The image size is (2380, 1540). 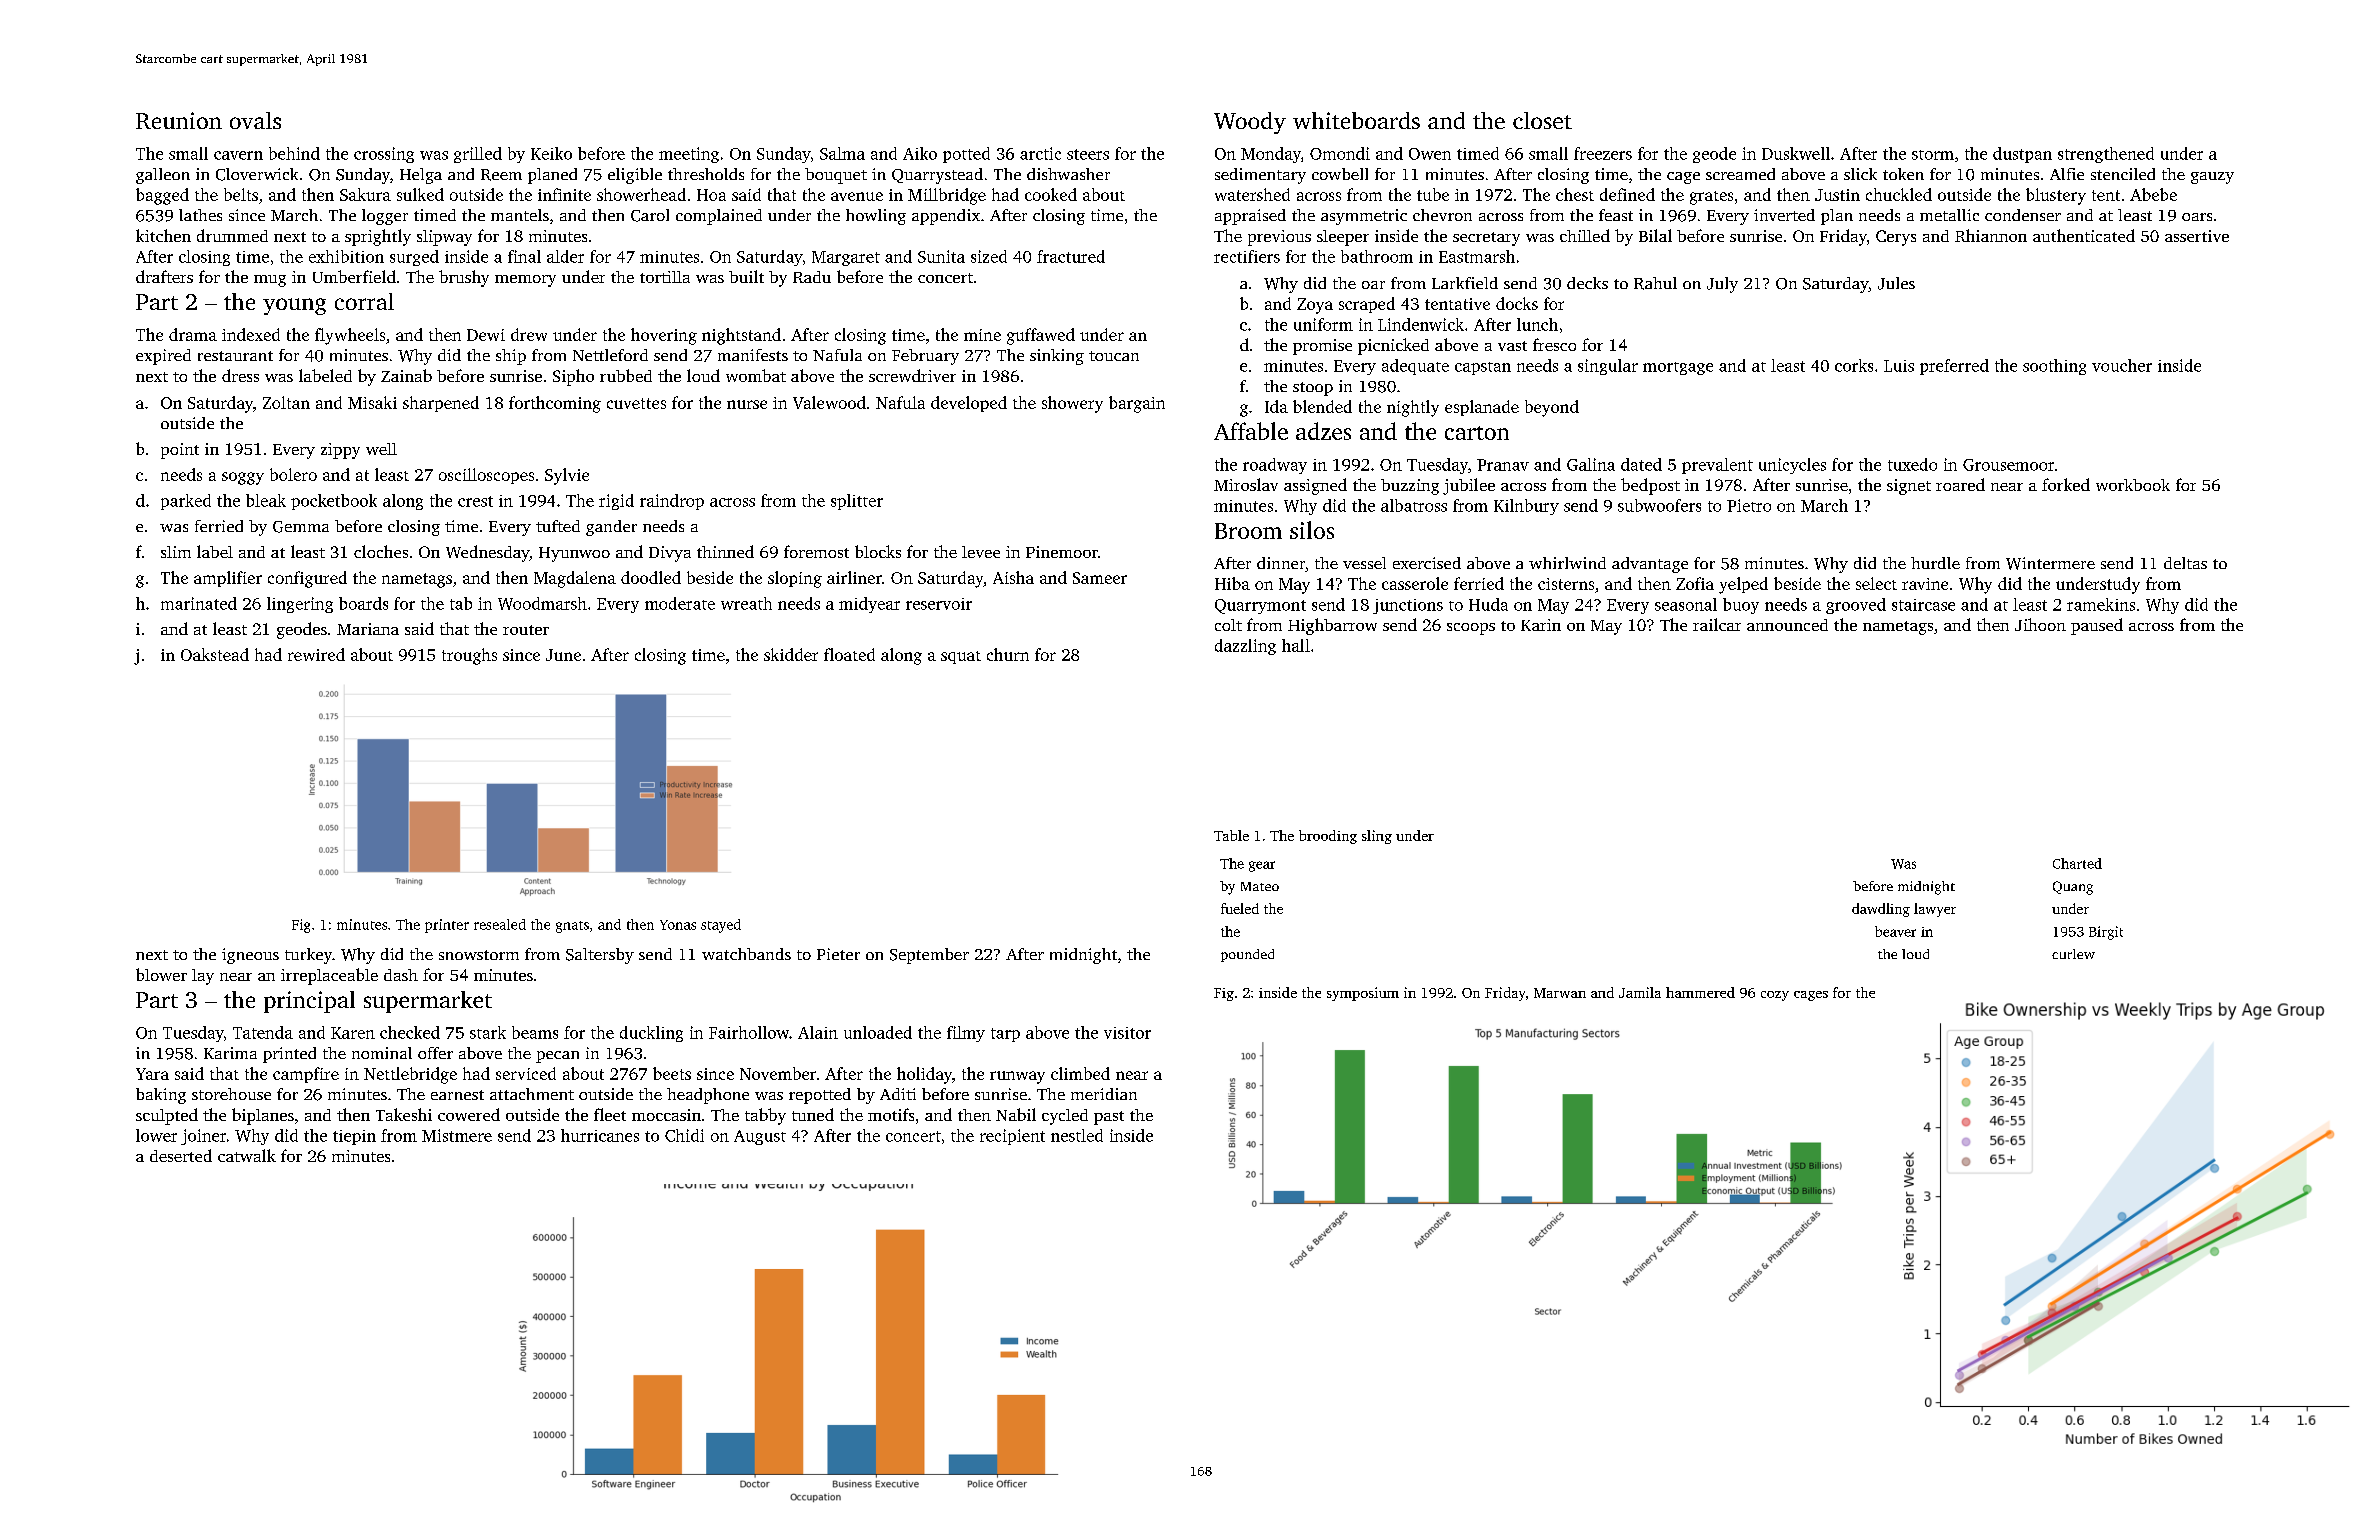 I want to click on soggy, so click(x=243, y=478).
